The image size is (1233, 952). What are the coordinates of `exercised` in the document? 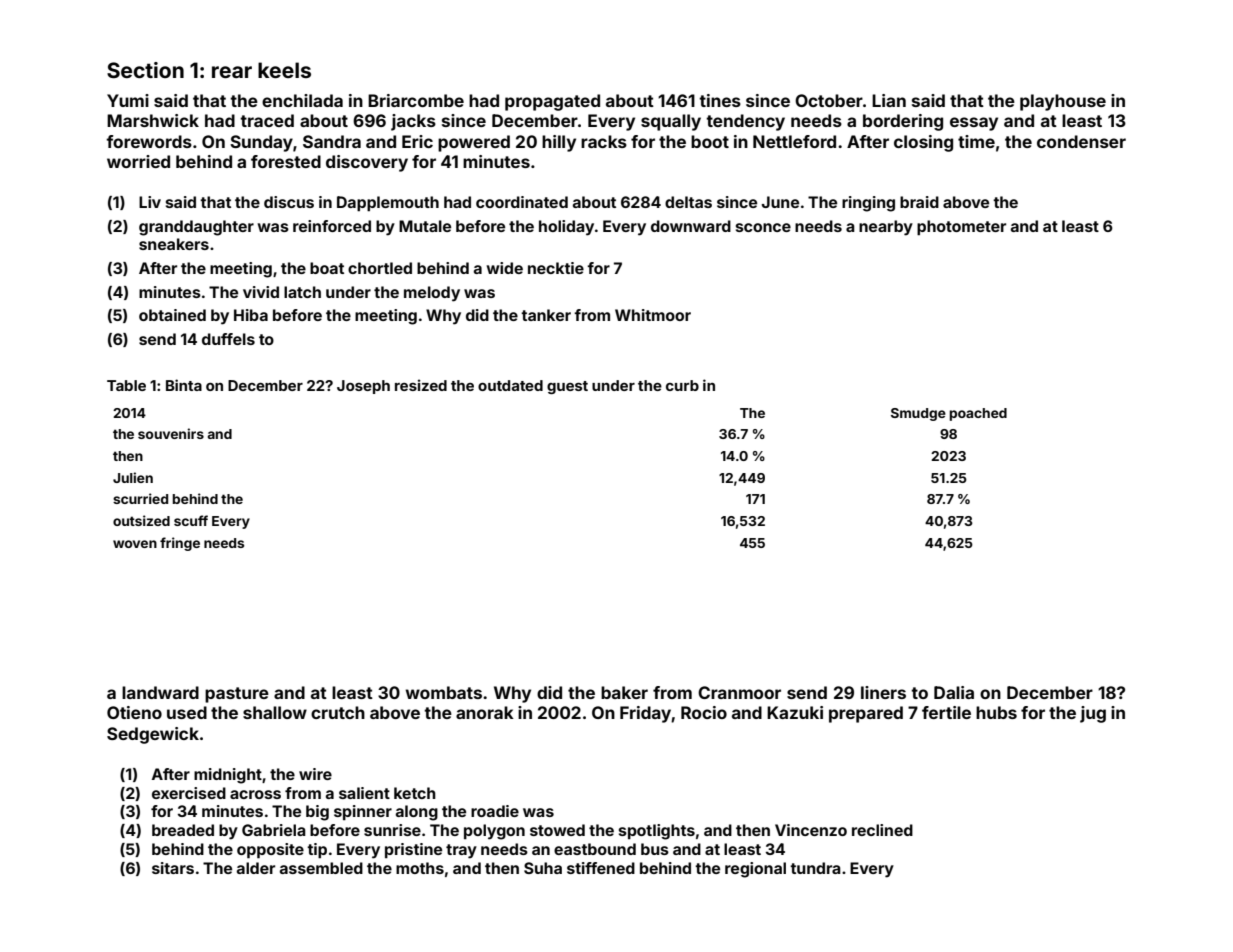 It's located at (189, 793).
